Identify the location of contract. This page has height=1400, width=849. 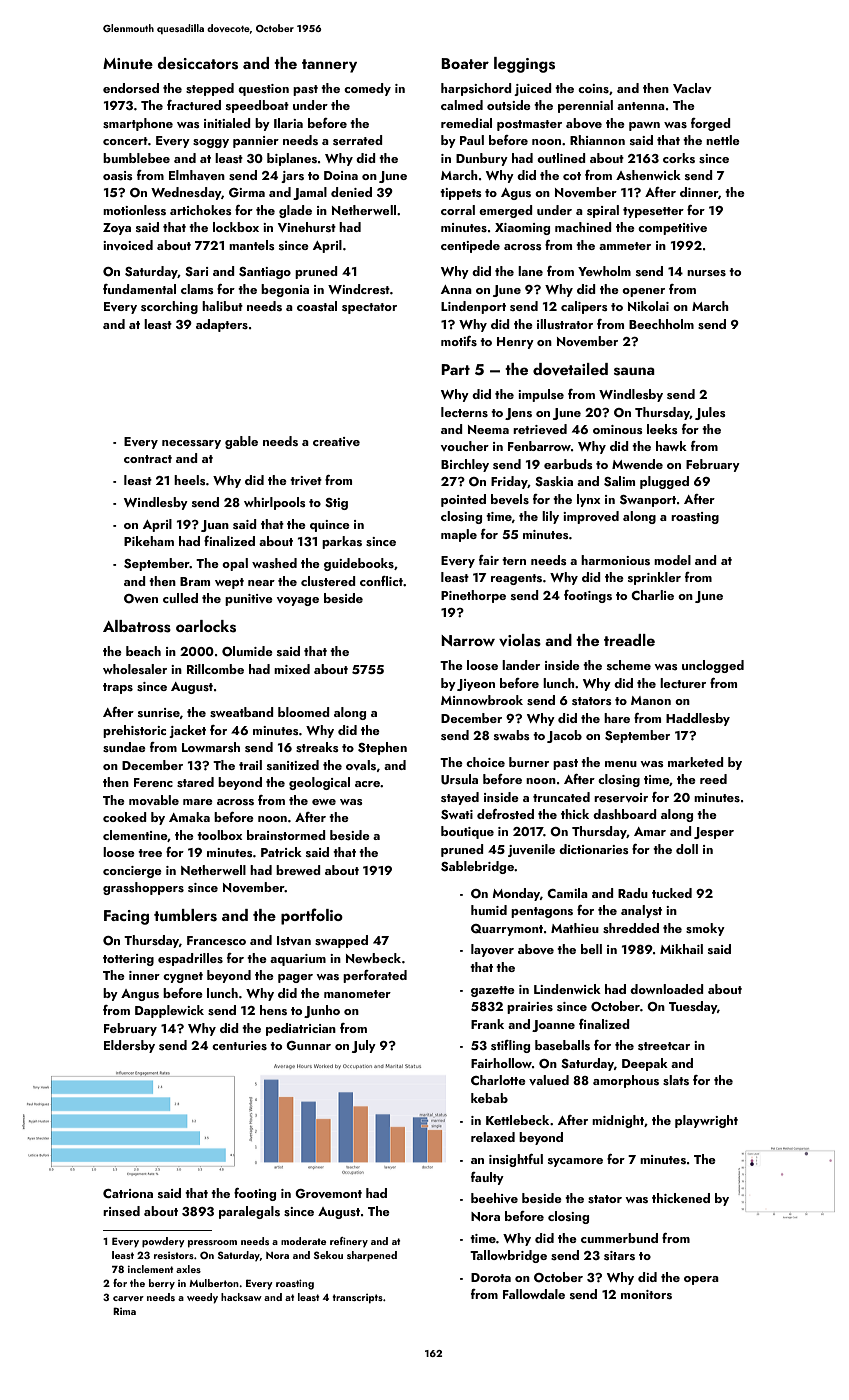
(148, 459).
